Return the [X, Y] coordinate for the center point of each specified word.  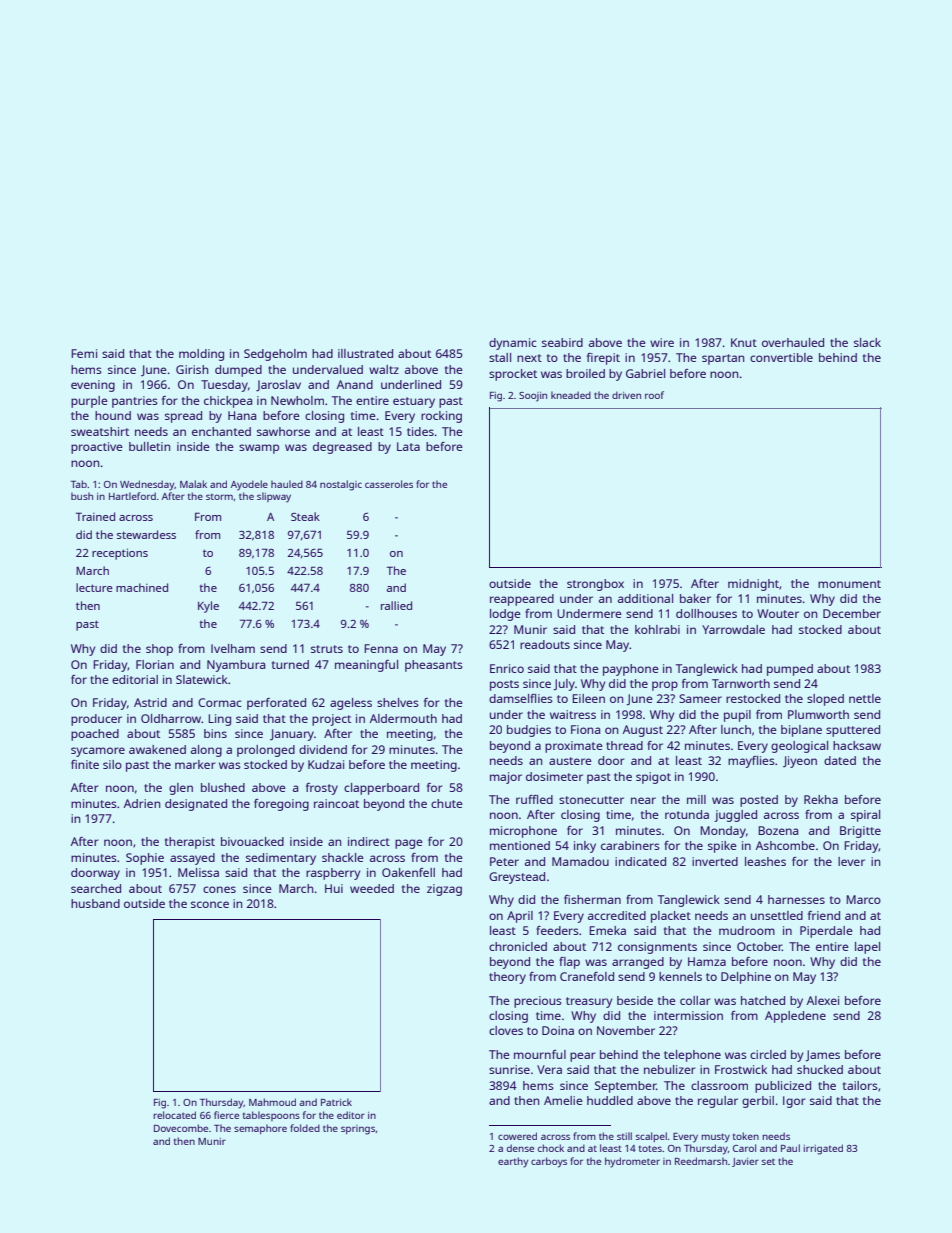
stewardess [146, 534]
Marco [863, 899]
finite [85, 764]
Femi [84, 353]
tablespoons [271, 1116]
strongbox [595, 585]
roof [654, 395]
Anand [355, 384]
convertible [781, 357]
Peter [504, 861]
